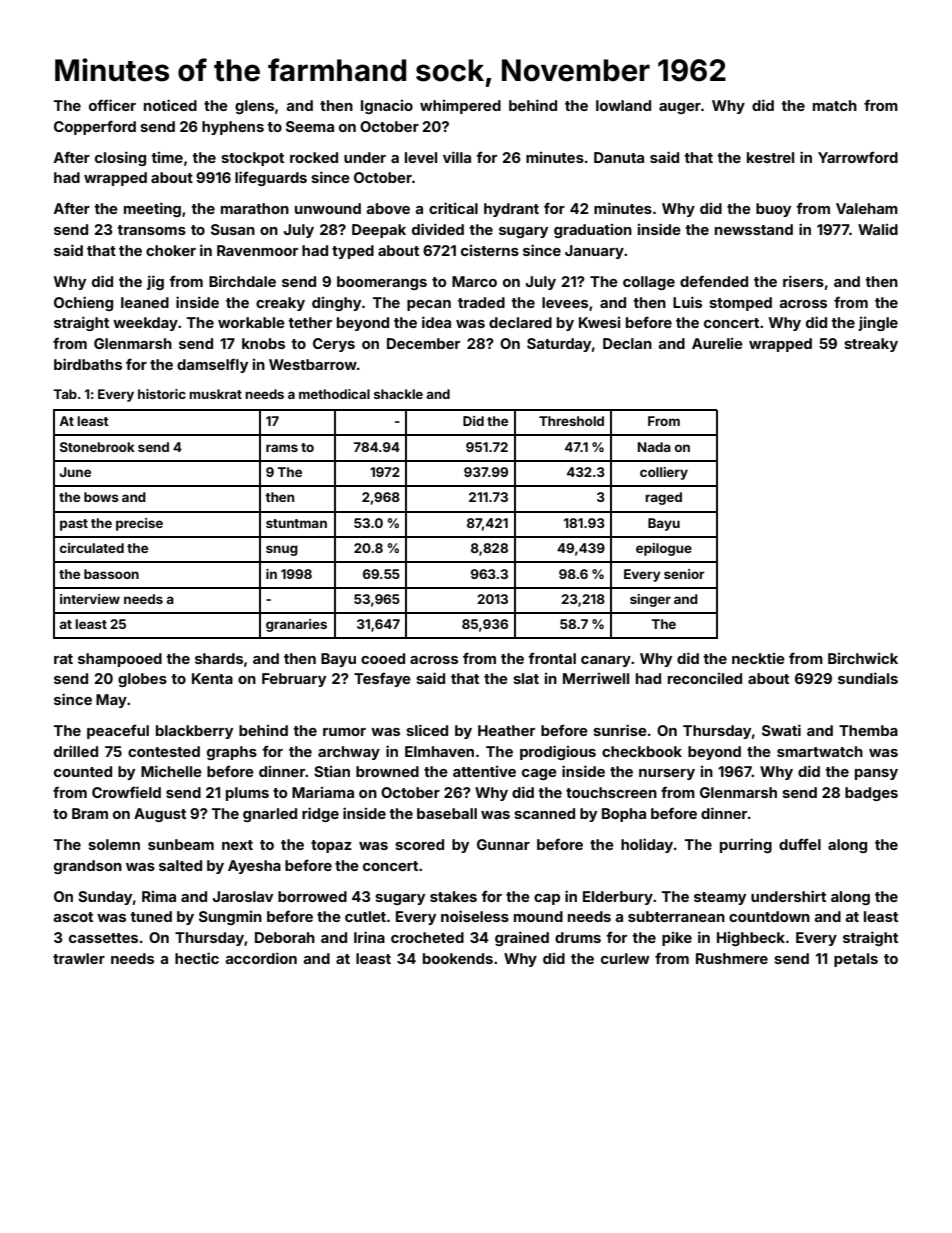 This page has height=1233, width=952. What do you see at coordinates (620, 730) in the page?
I see `sunrise` at bounding box center [620, 730].
